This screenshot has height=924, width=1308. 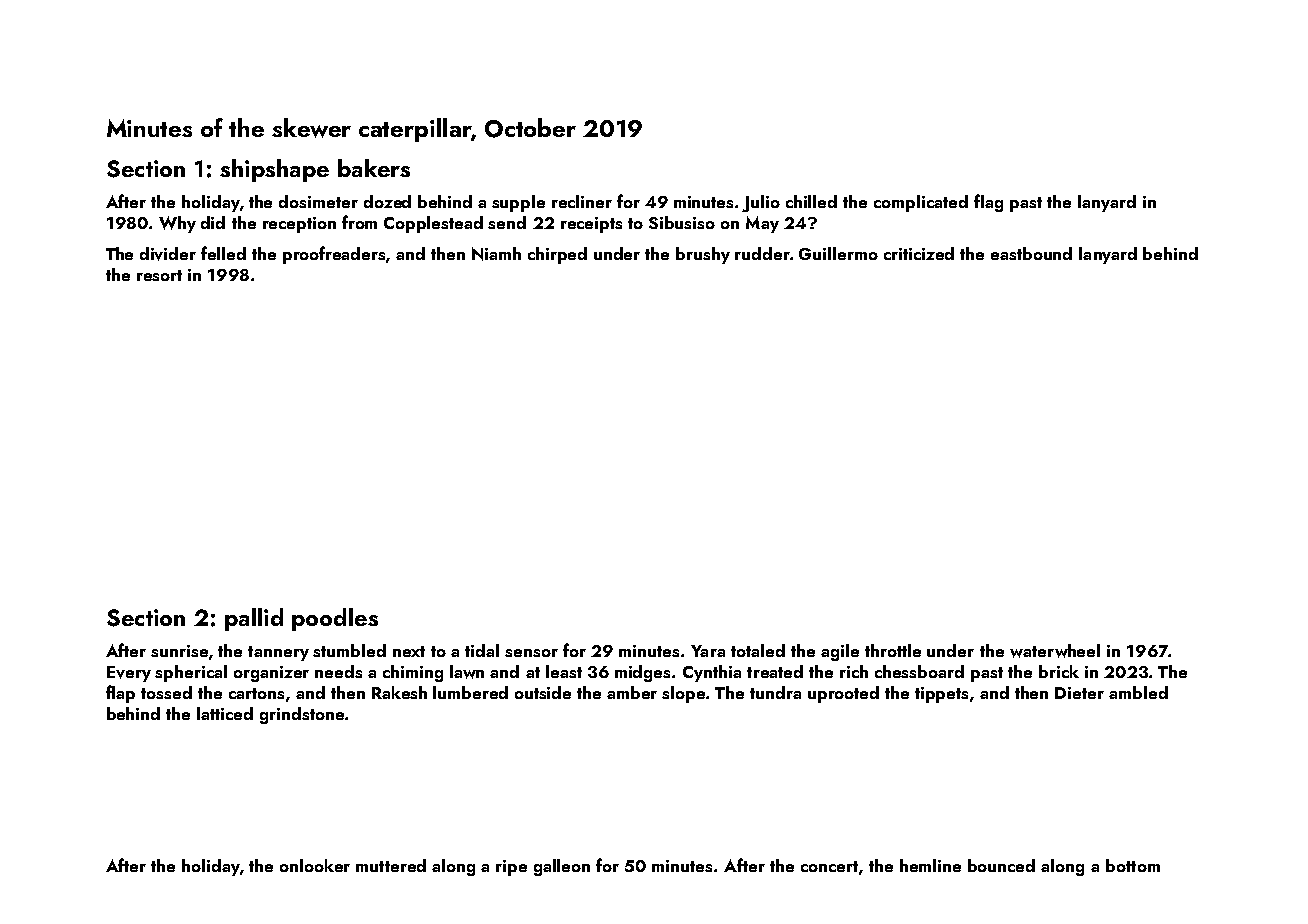 I want to click on brushy, so click(x=703, y=255).
